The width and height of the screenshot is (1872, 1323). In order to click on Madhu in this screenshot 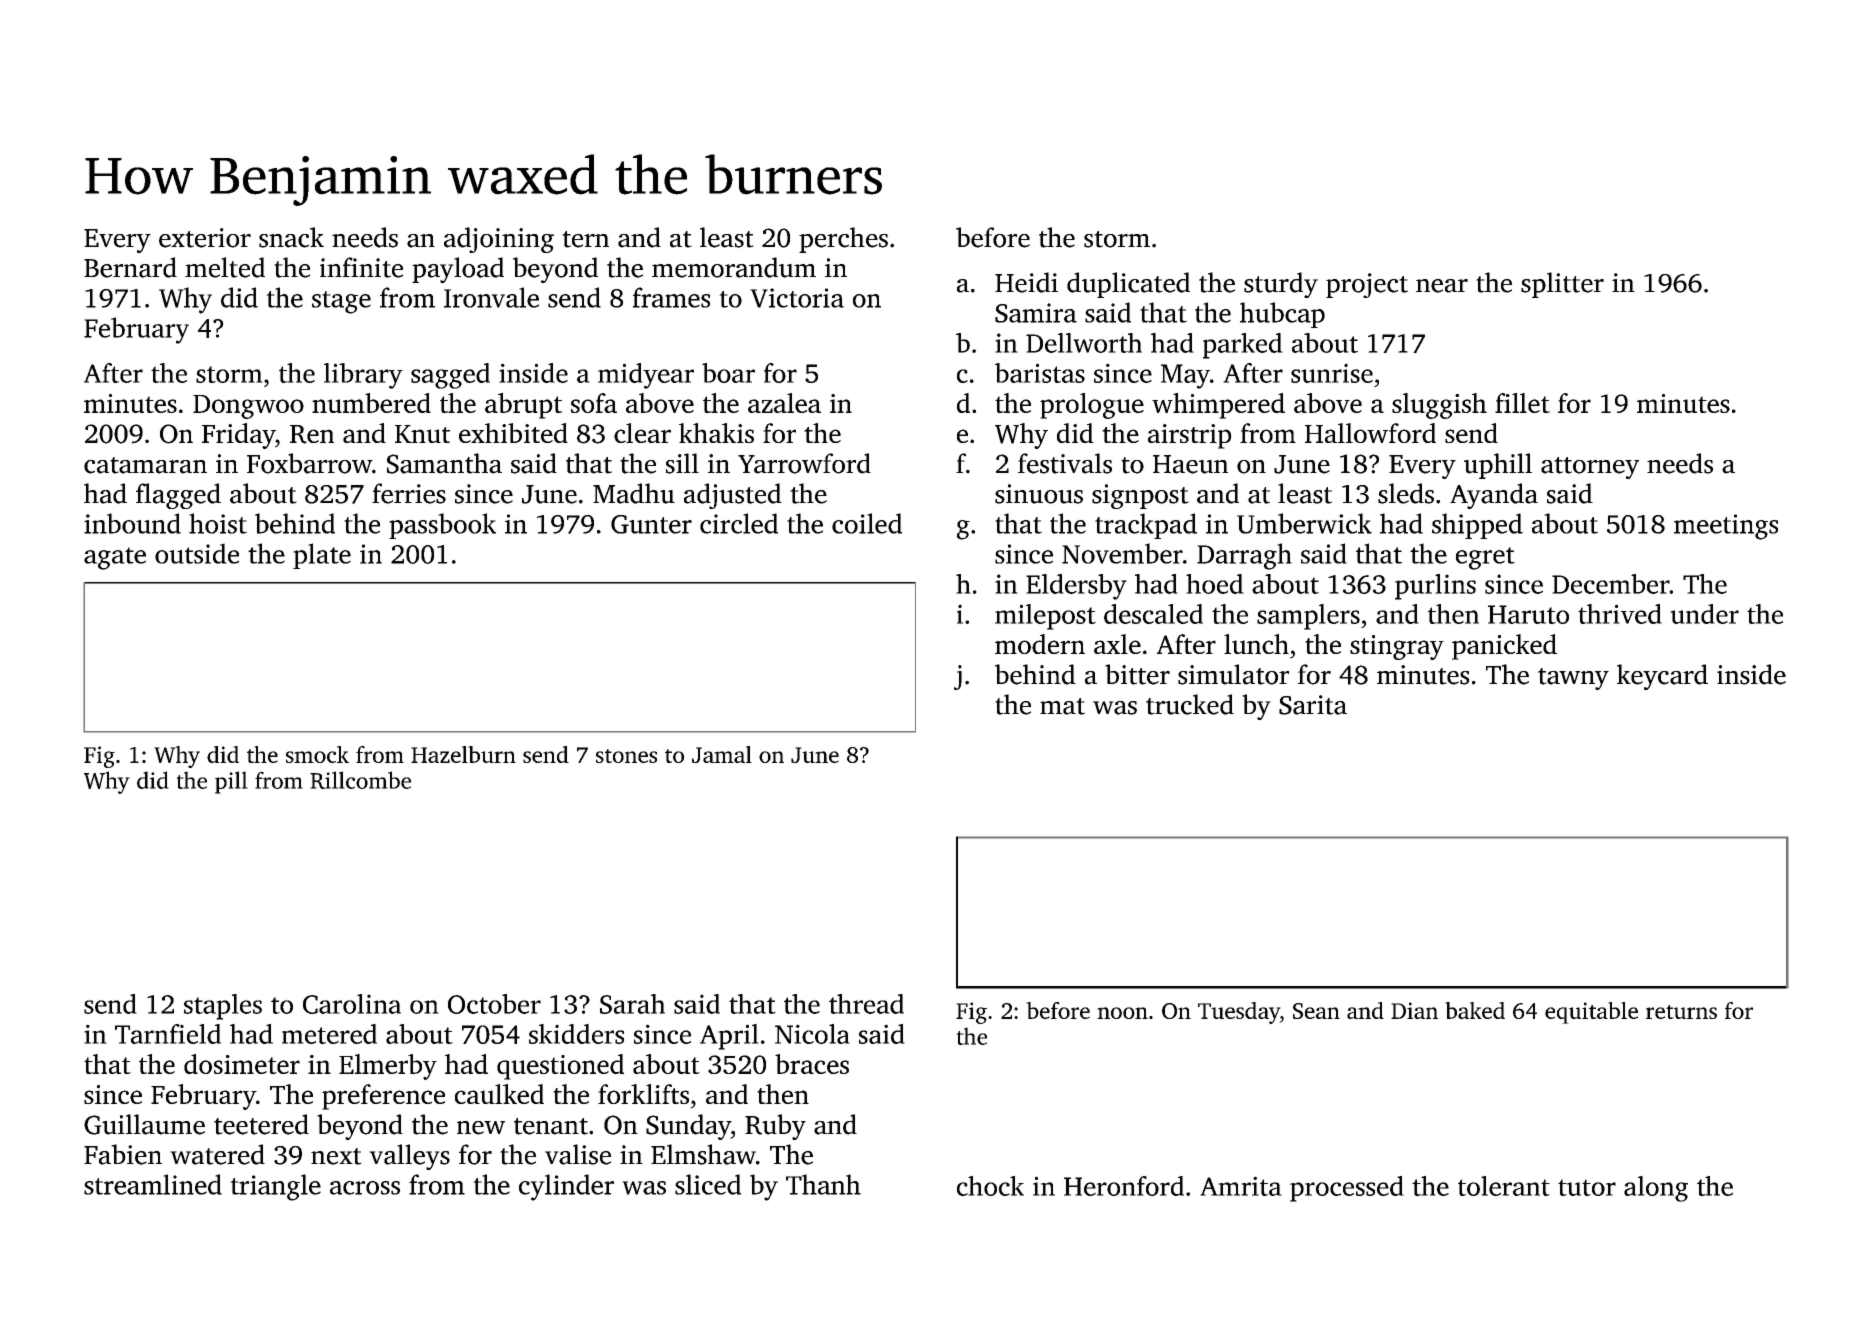, I will do `click(634, 493)`.
